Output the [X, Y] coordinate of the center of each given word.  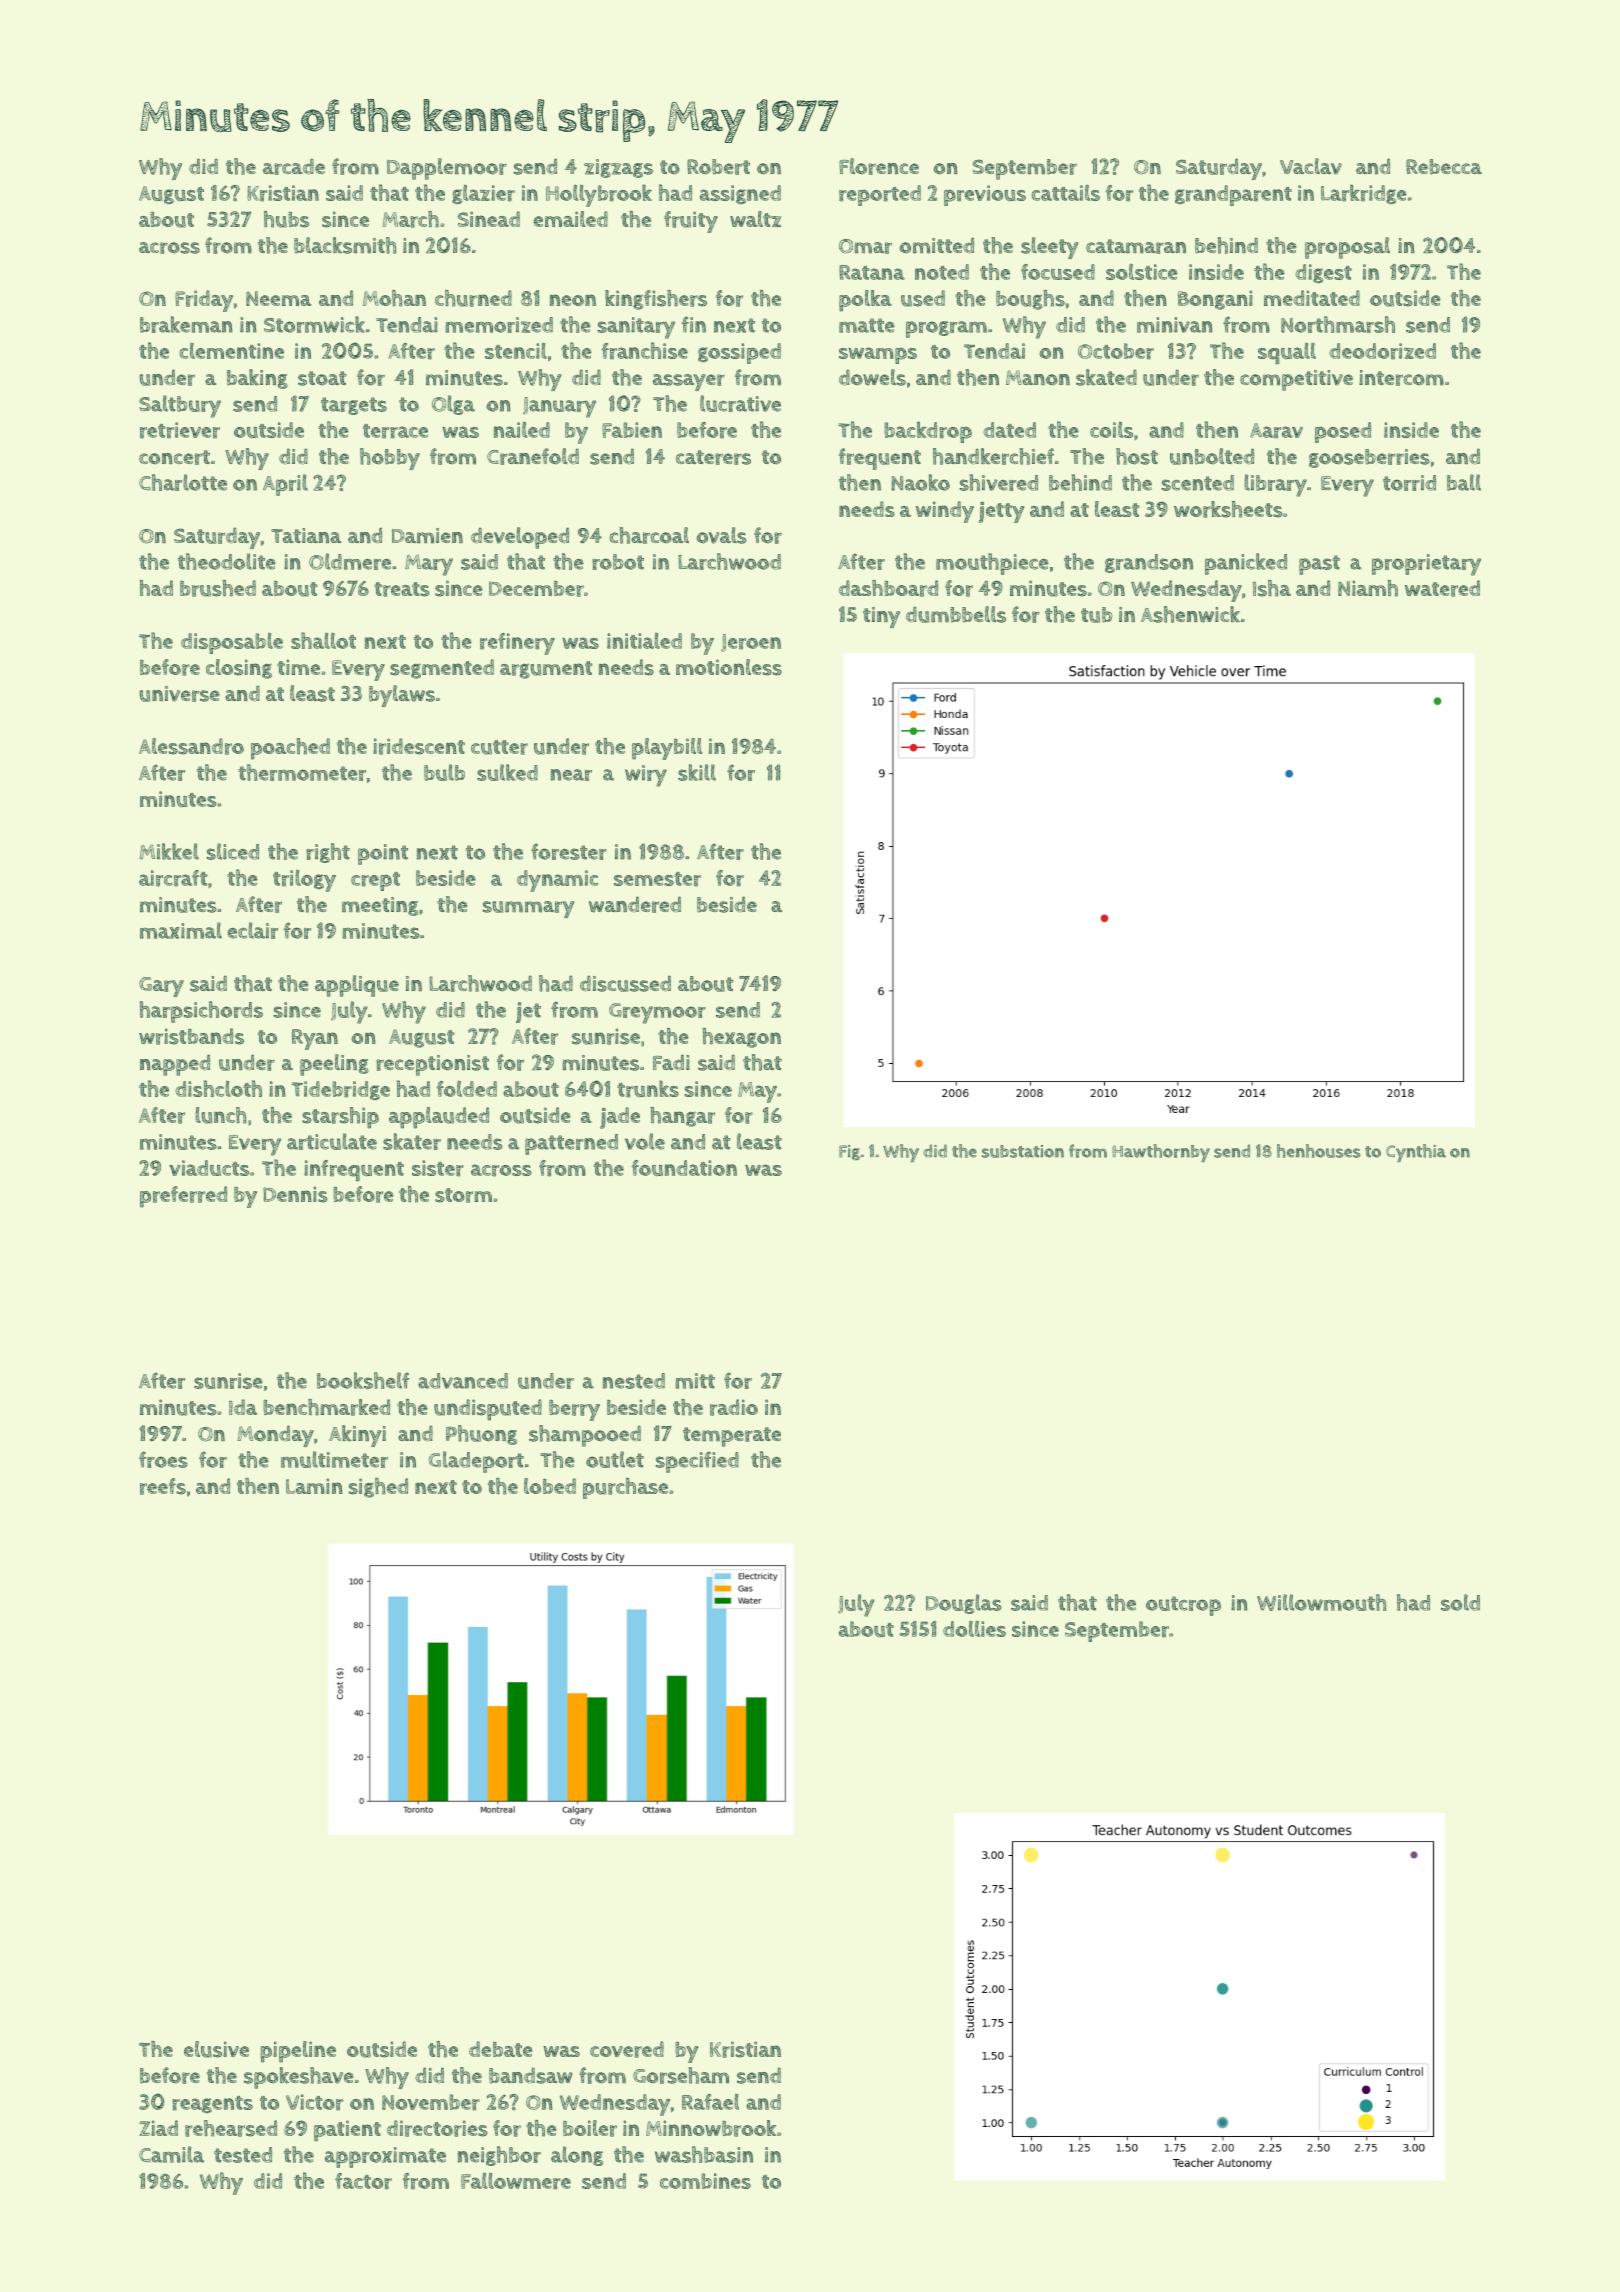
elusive [216, 2049]
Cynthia [1416, 1153]
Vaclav [1311, 166]
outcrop [1183, 1606]
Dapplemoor [447, 169]
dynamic [557, 881]
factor [363, 2181]
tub [1096, 615]
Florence [879, 166]
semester [657, 879]
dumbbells [956, 614]
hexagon [741, 1038]
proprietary [1426, 565]
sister [438, 1168]
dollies [974, 1628]
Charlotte [183, 482]
